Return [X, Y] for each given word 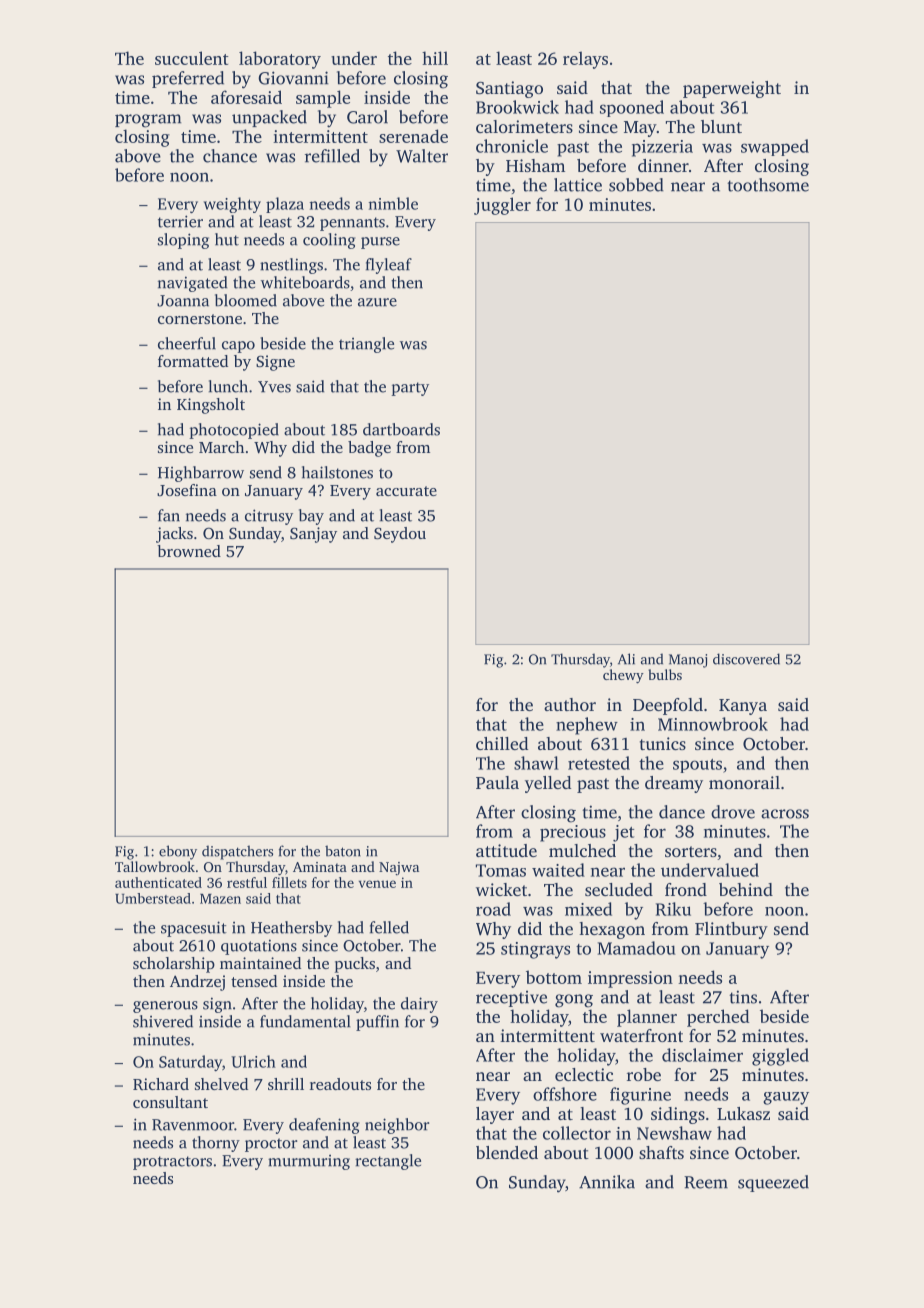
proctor [271, 1145]
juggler [502, 206]
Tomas [501, 870]
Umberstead [153, 898]
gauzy [786, 1098]
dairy [419, 1005]
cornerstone [200, 319]
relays [585, 60]
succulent [192, 58]
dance [682, 812]
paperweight [732, 89]
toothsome [768, 185]
